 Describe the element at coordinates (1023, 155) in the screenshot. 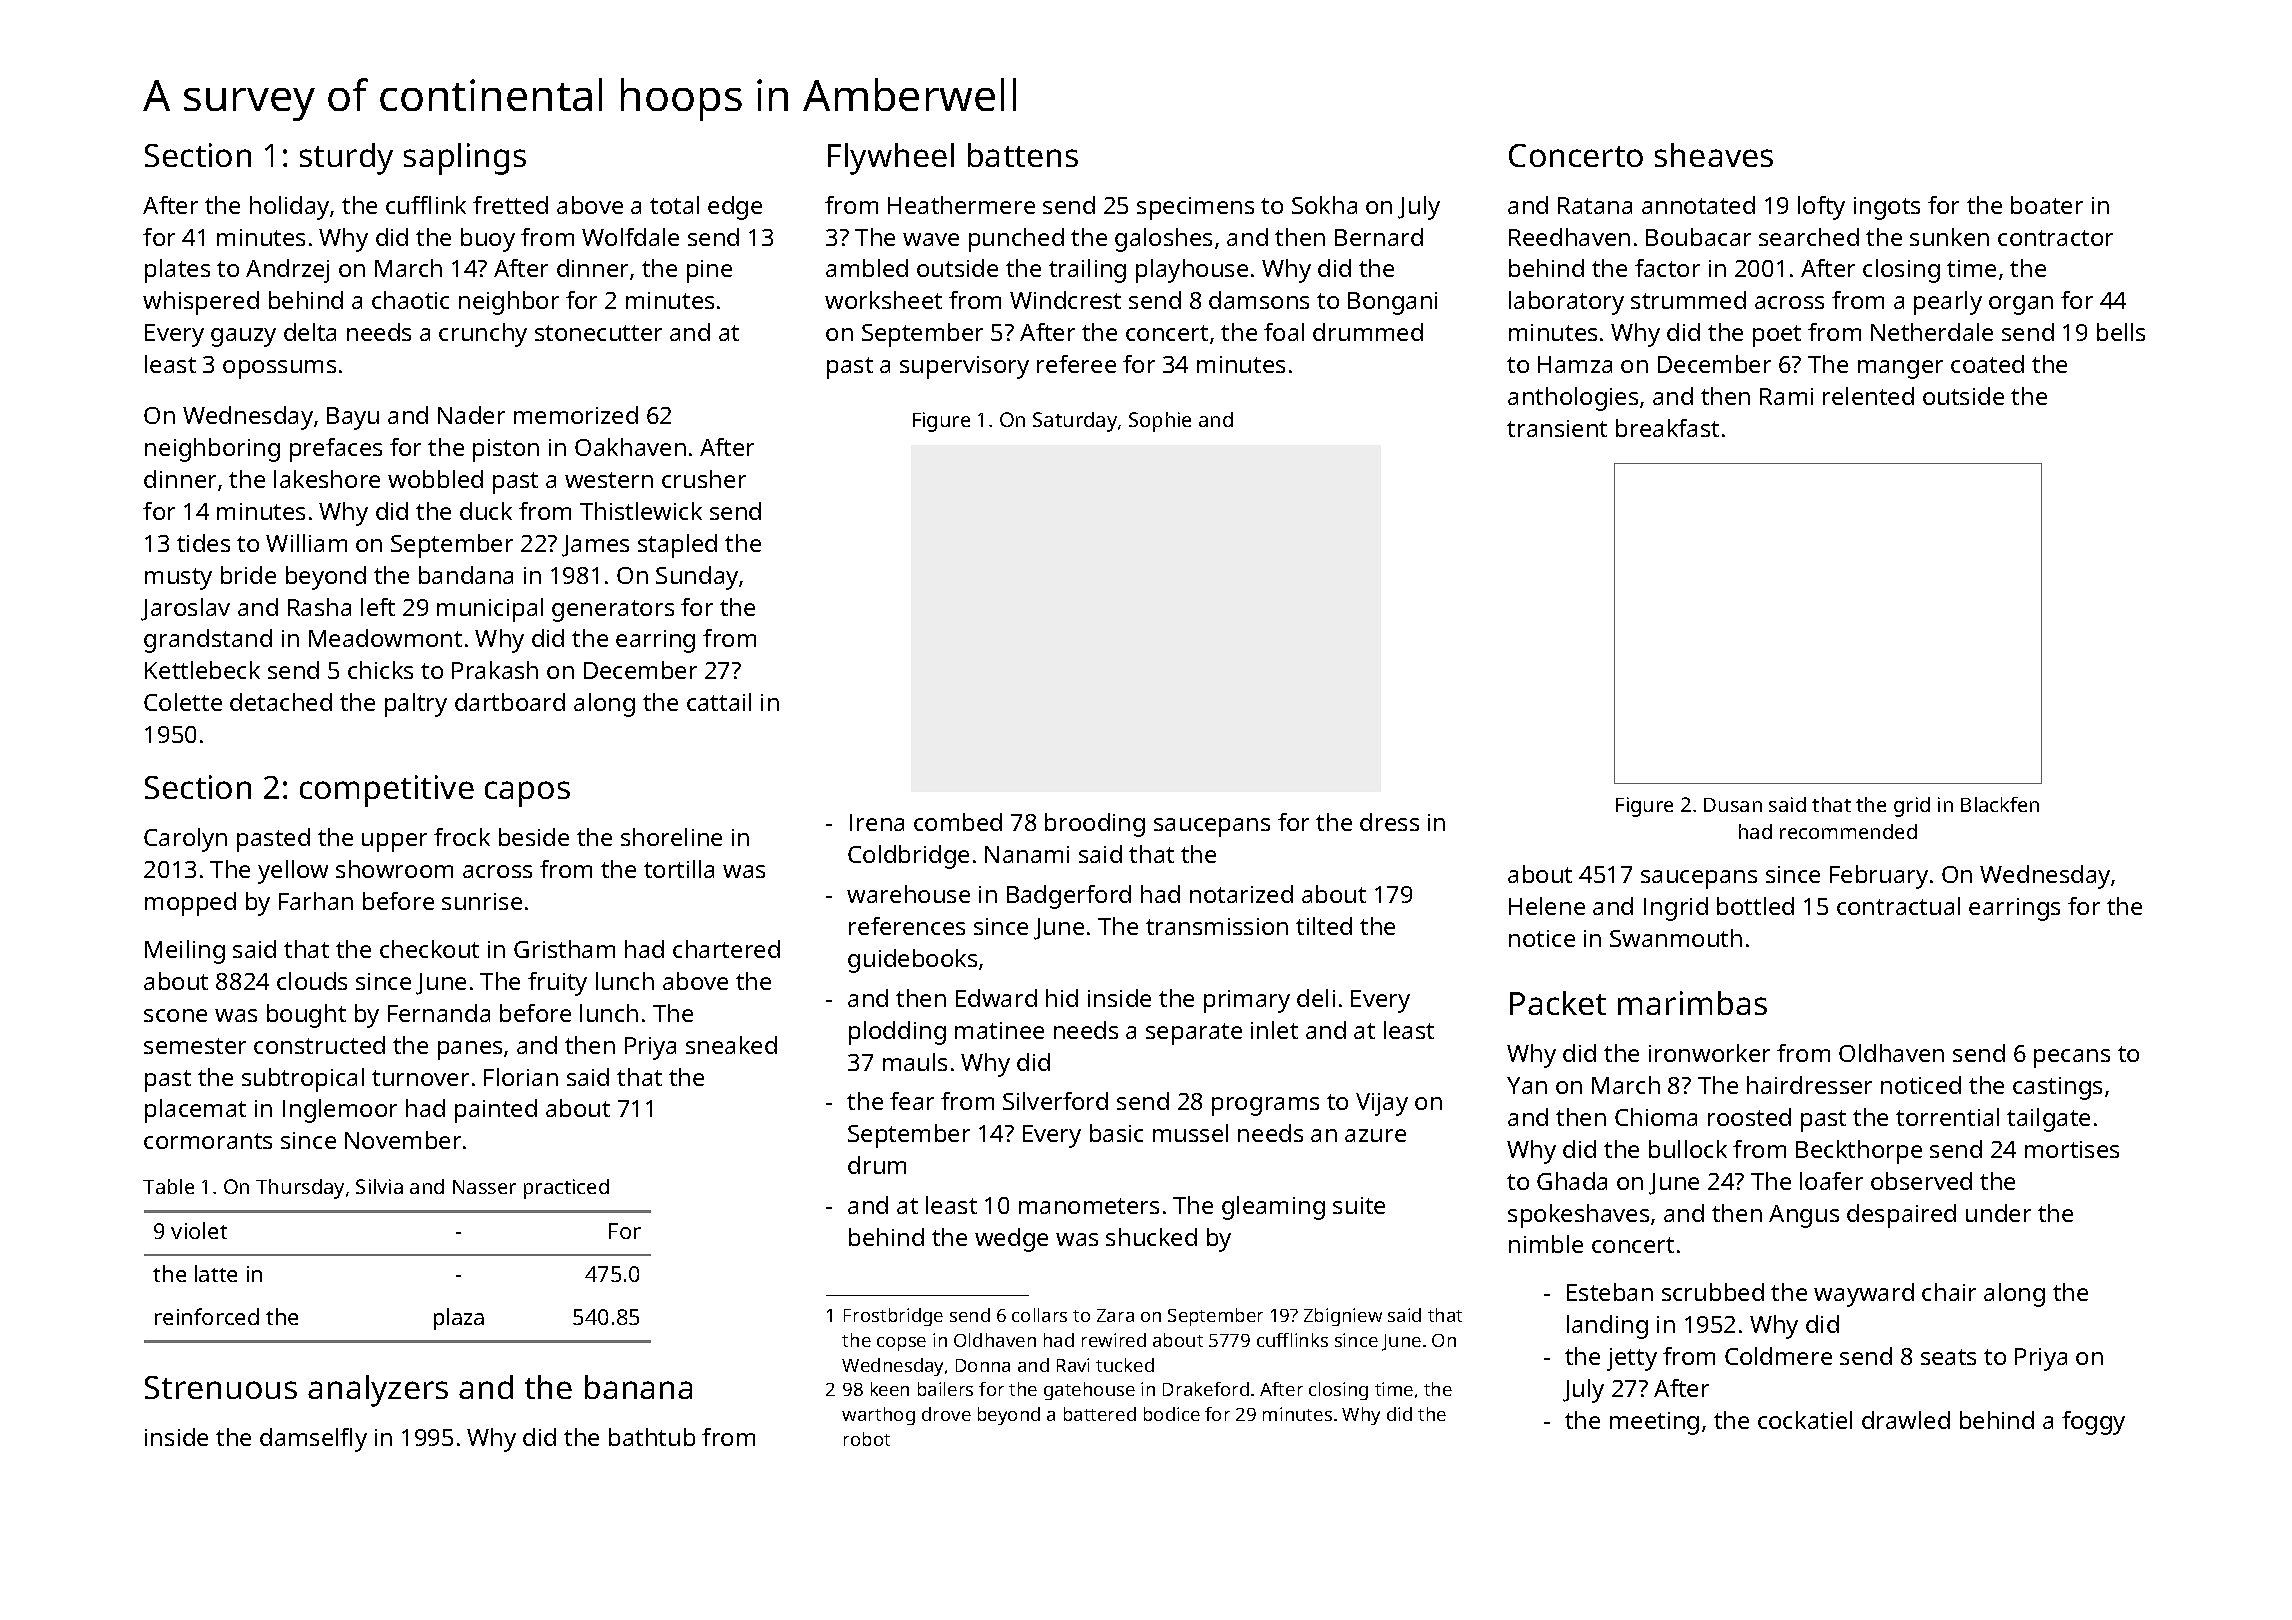

I see `battens` at that location.
